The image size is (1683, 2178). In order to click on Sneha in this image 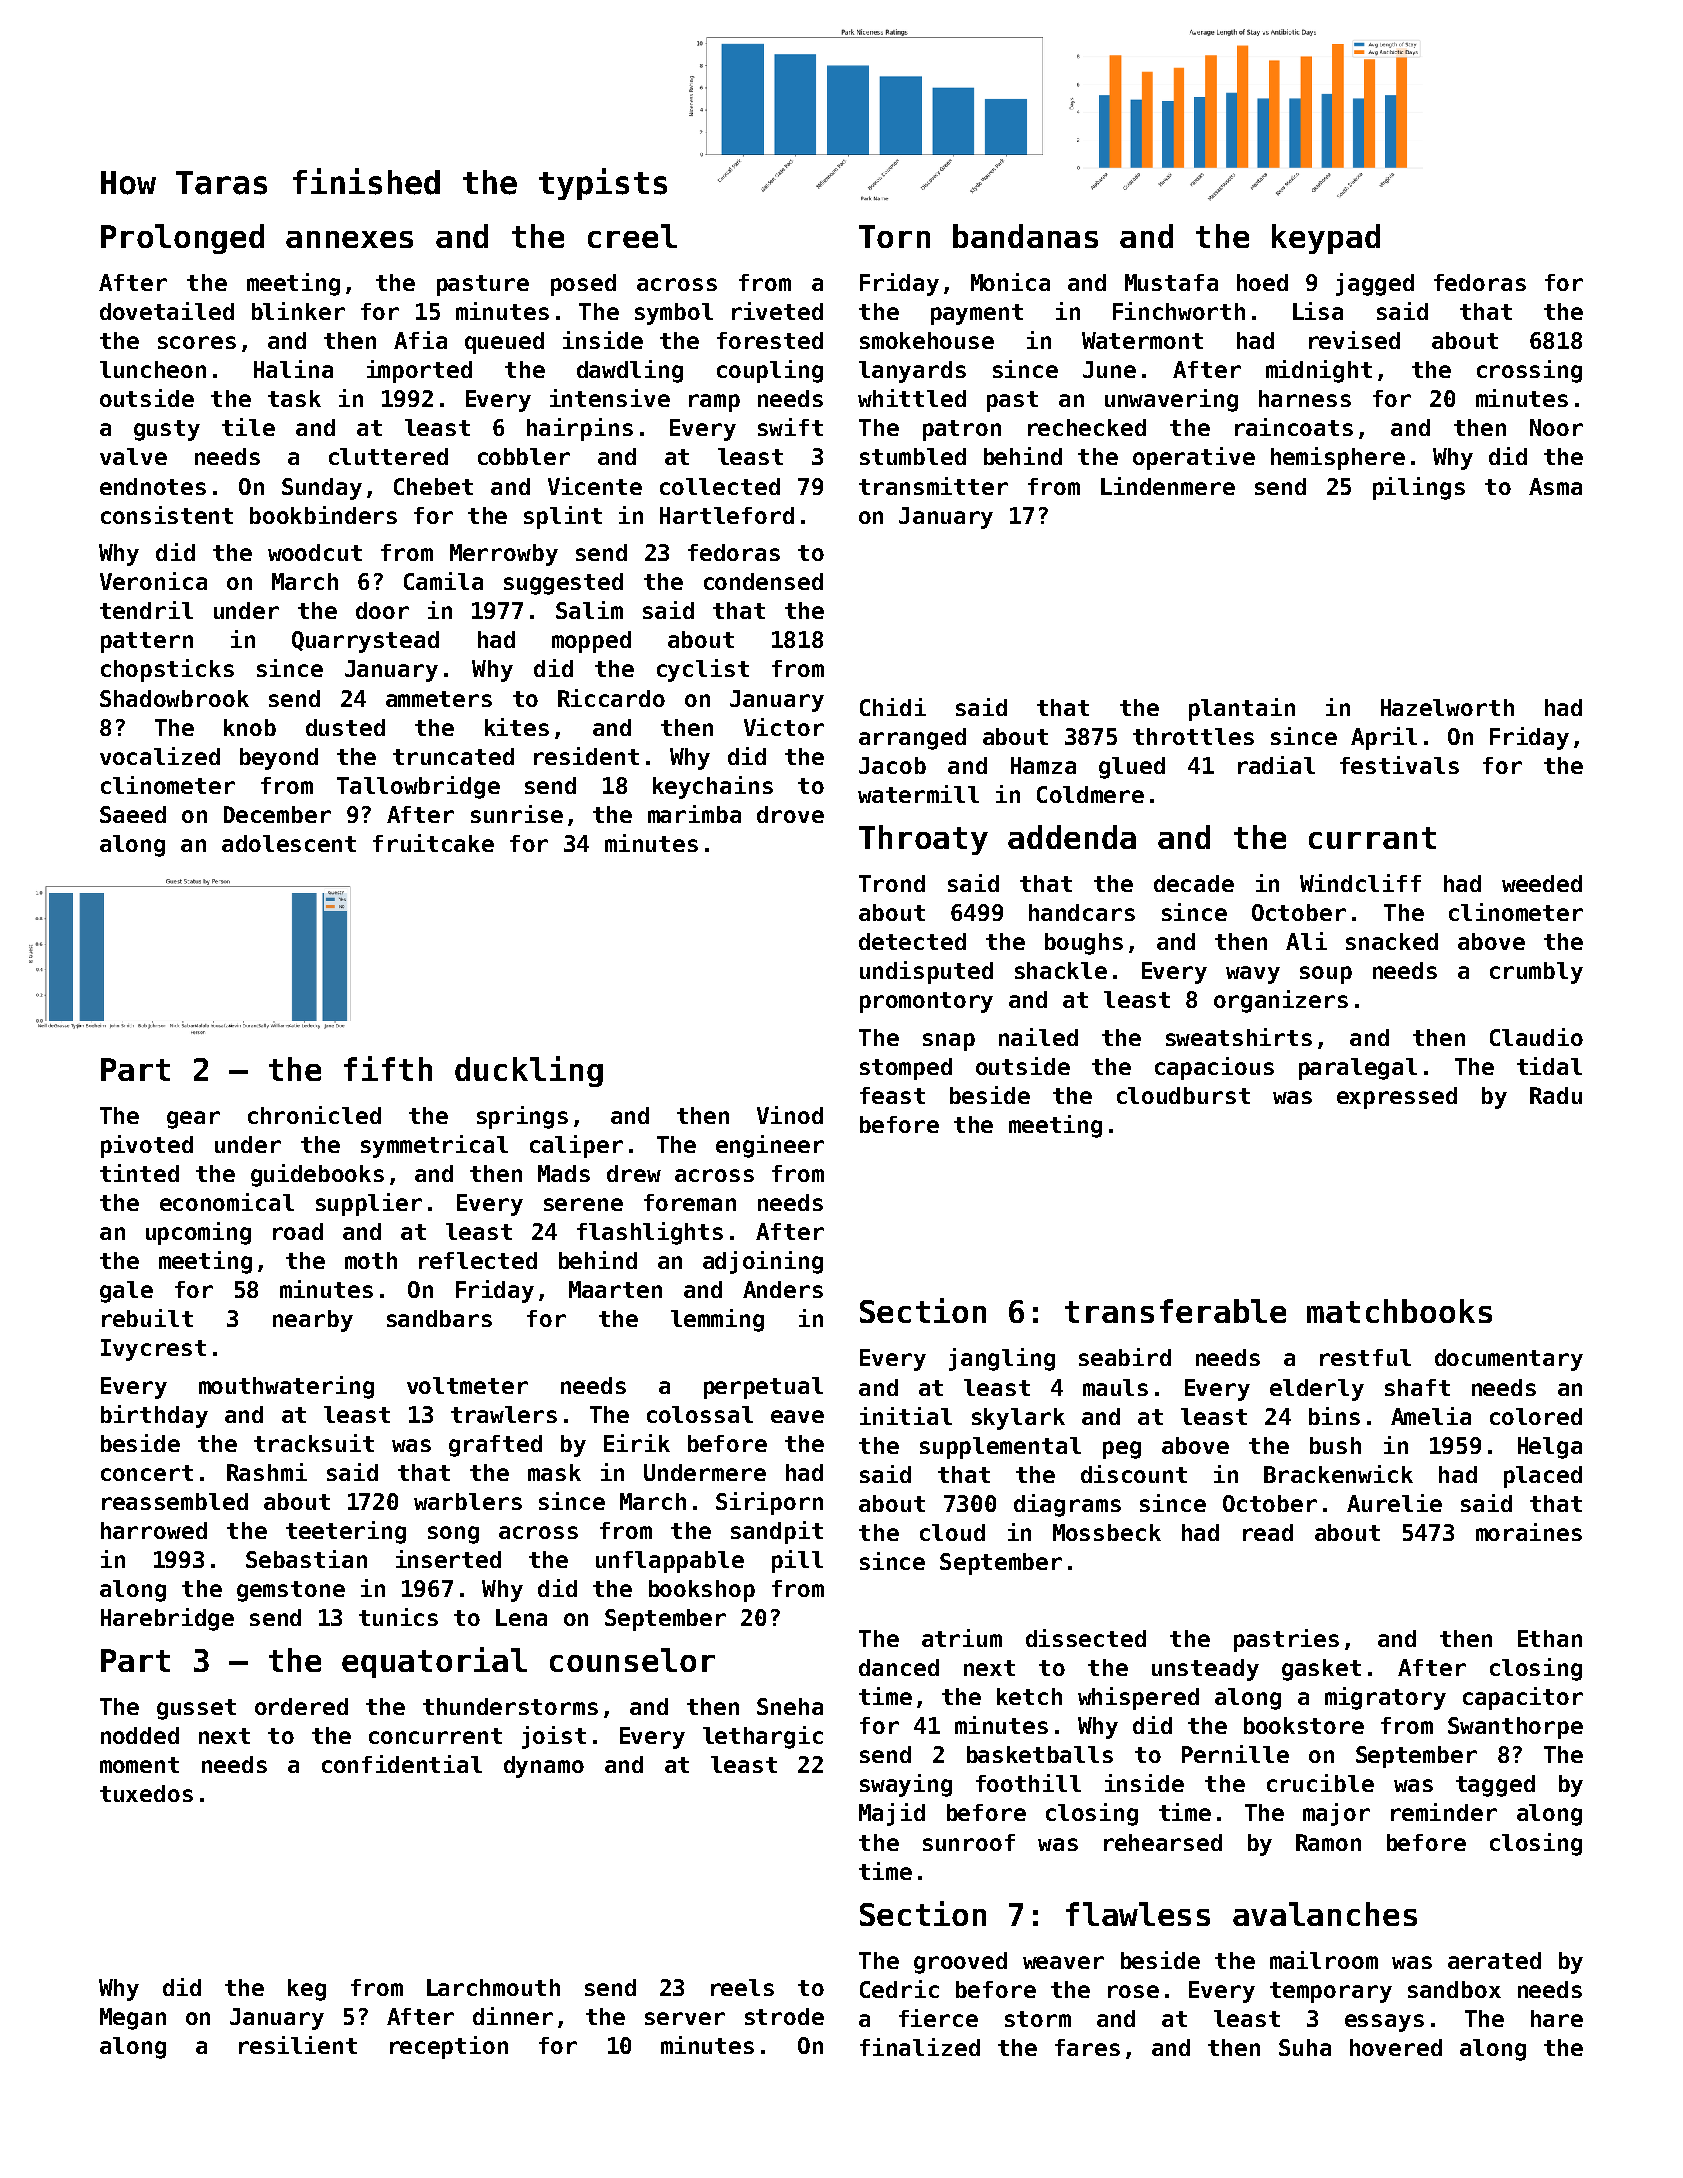, I will do `click(790, 1706)`.
